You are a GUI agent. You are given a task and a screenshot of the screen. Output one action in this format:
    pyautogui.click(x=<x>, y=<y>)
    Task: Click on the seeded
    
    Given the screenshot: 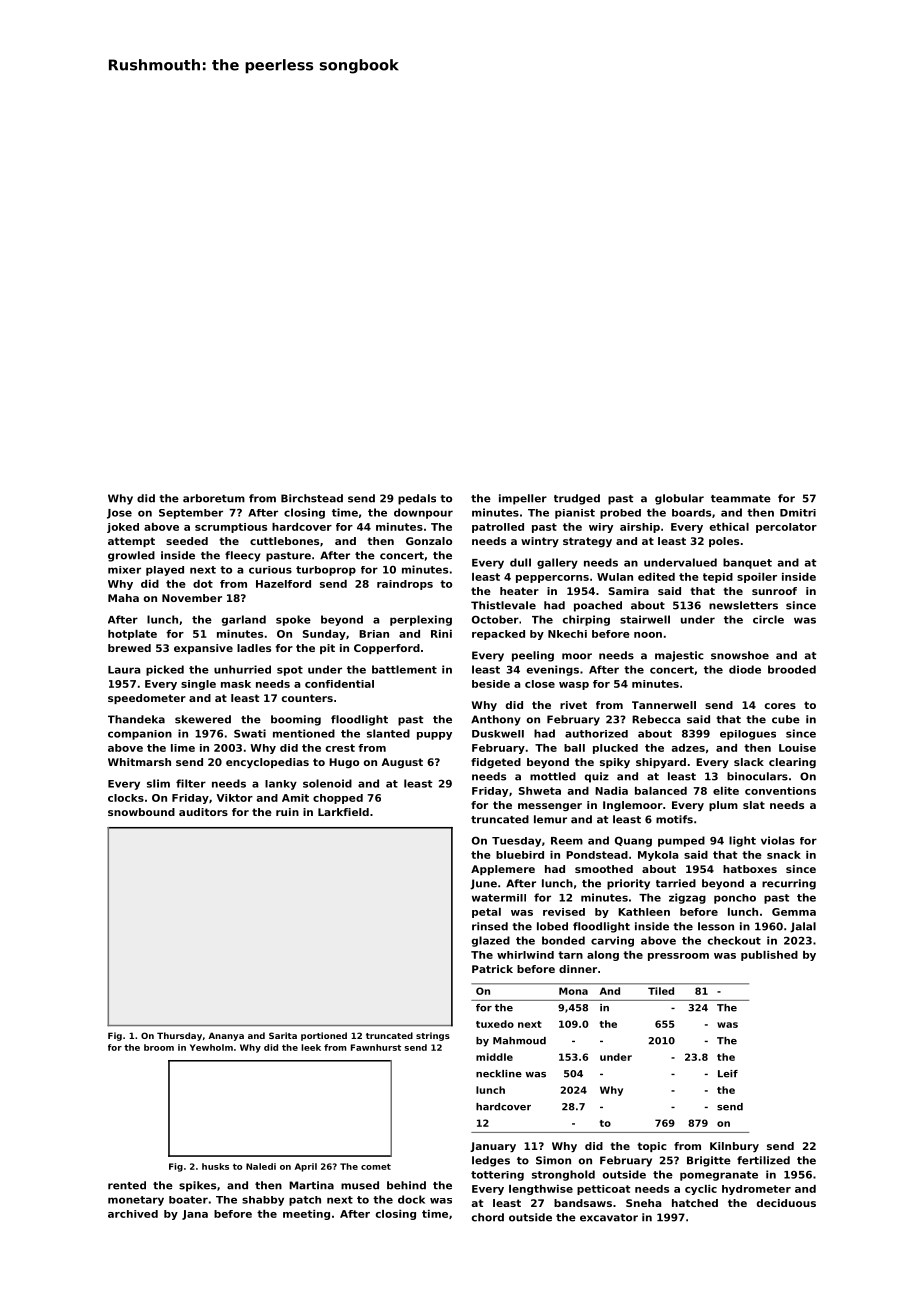 What is the action you would take?
    pyautogui.click(x=187, y=541)
